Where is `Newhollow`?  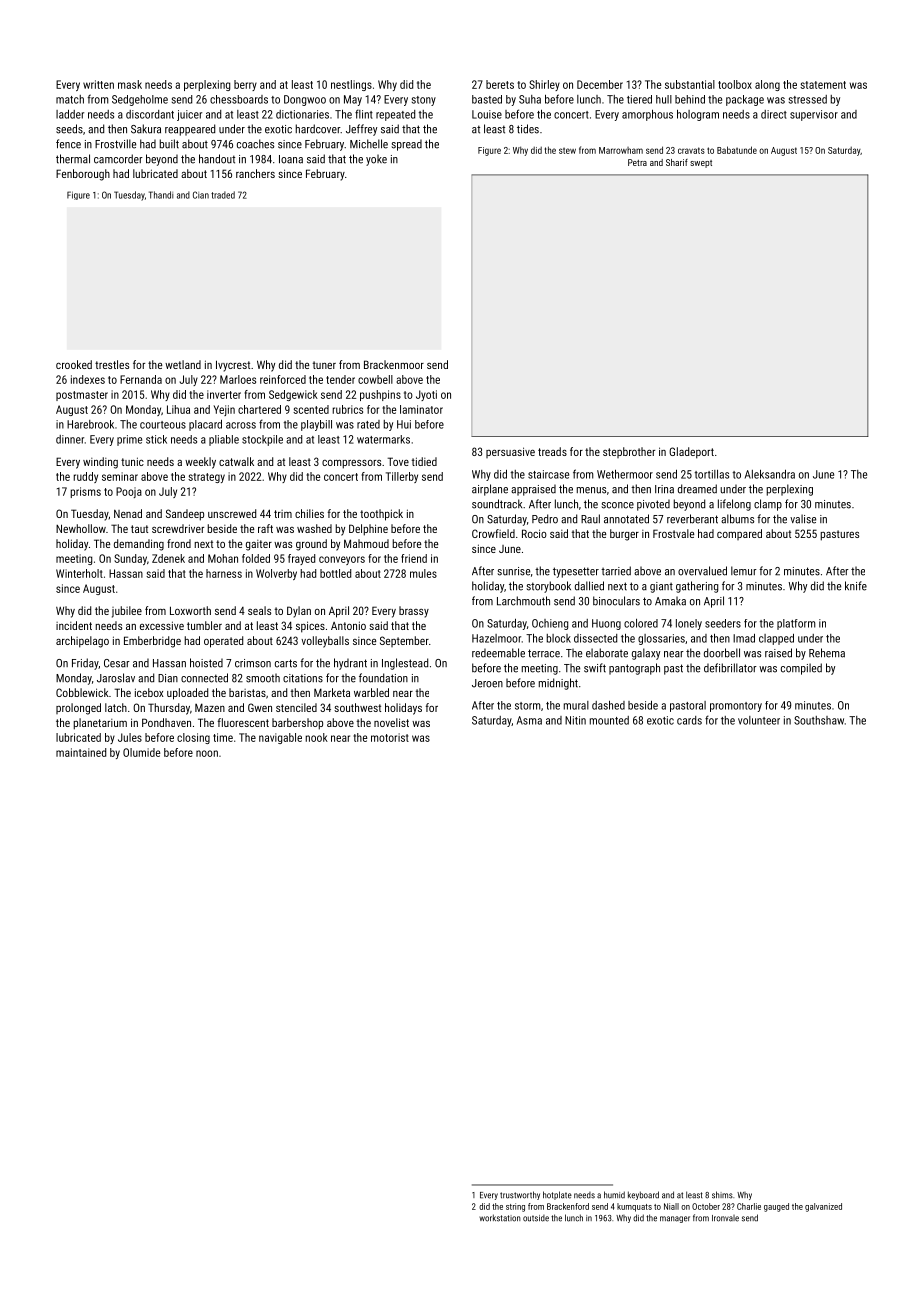 Newhollow is located at coordinates (81, 528).
